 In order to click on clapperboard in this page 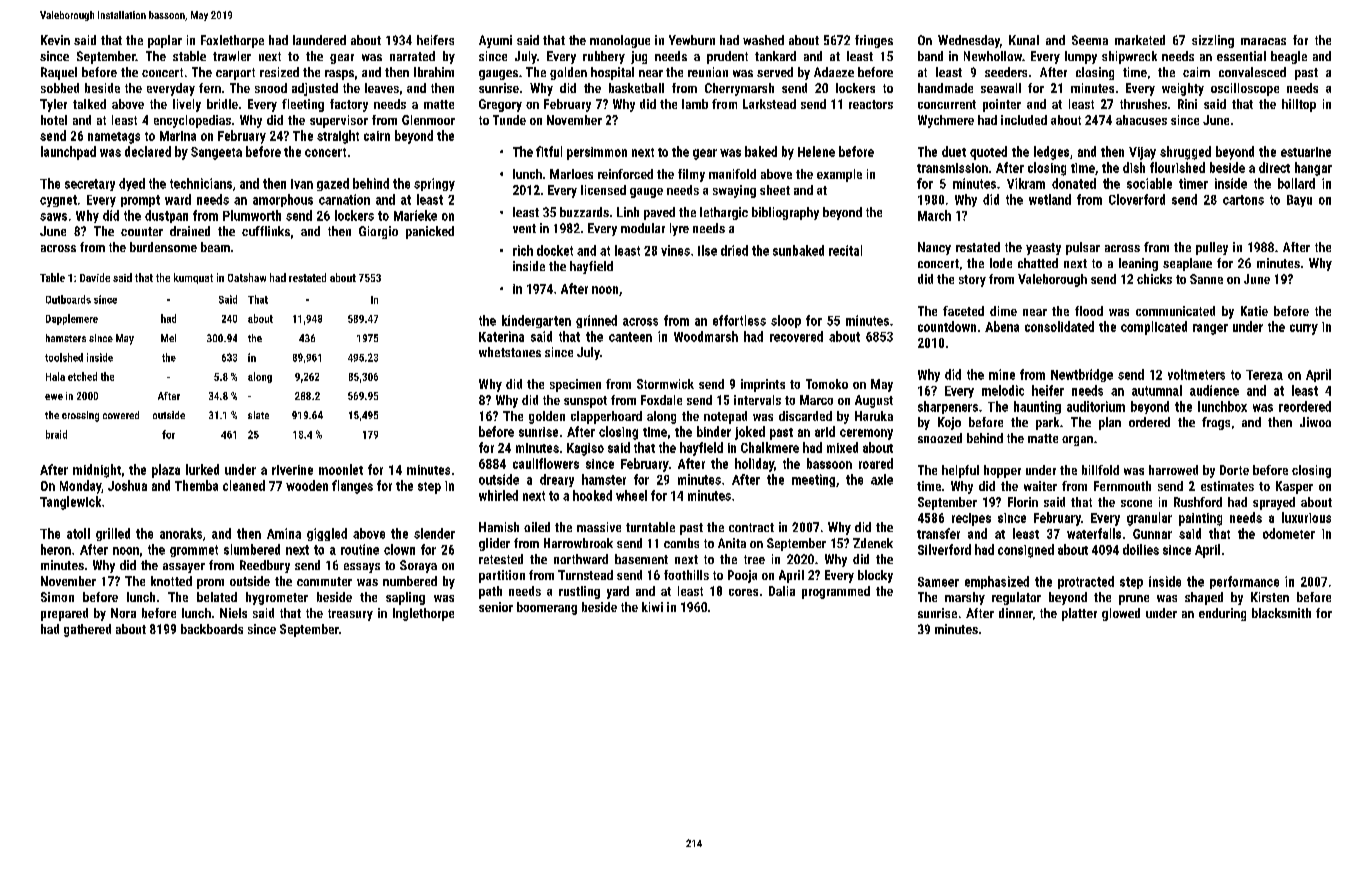, I will do `click(606, 417)`.
